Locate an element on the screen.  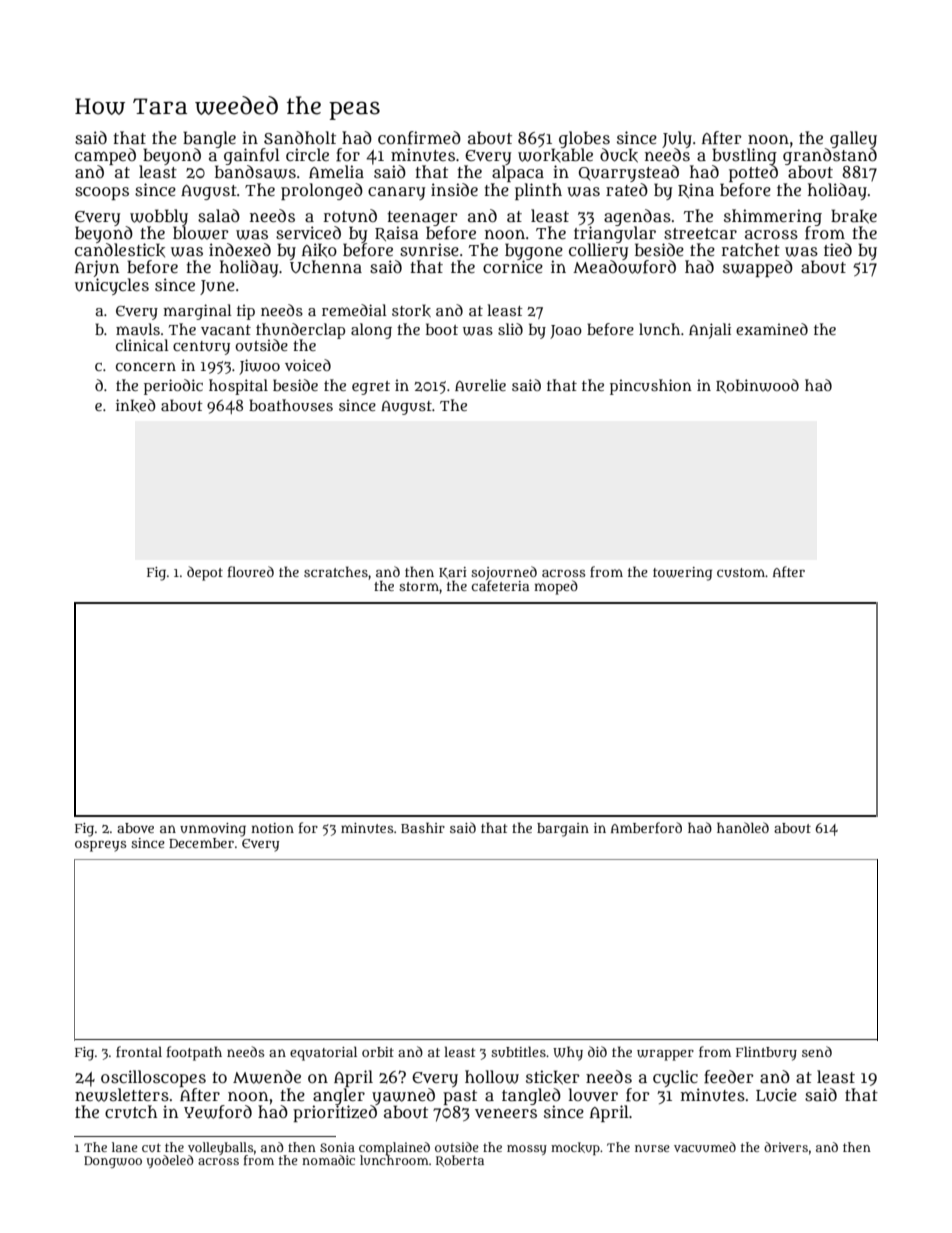
Uchenna is located at coordinates (326, 267).
